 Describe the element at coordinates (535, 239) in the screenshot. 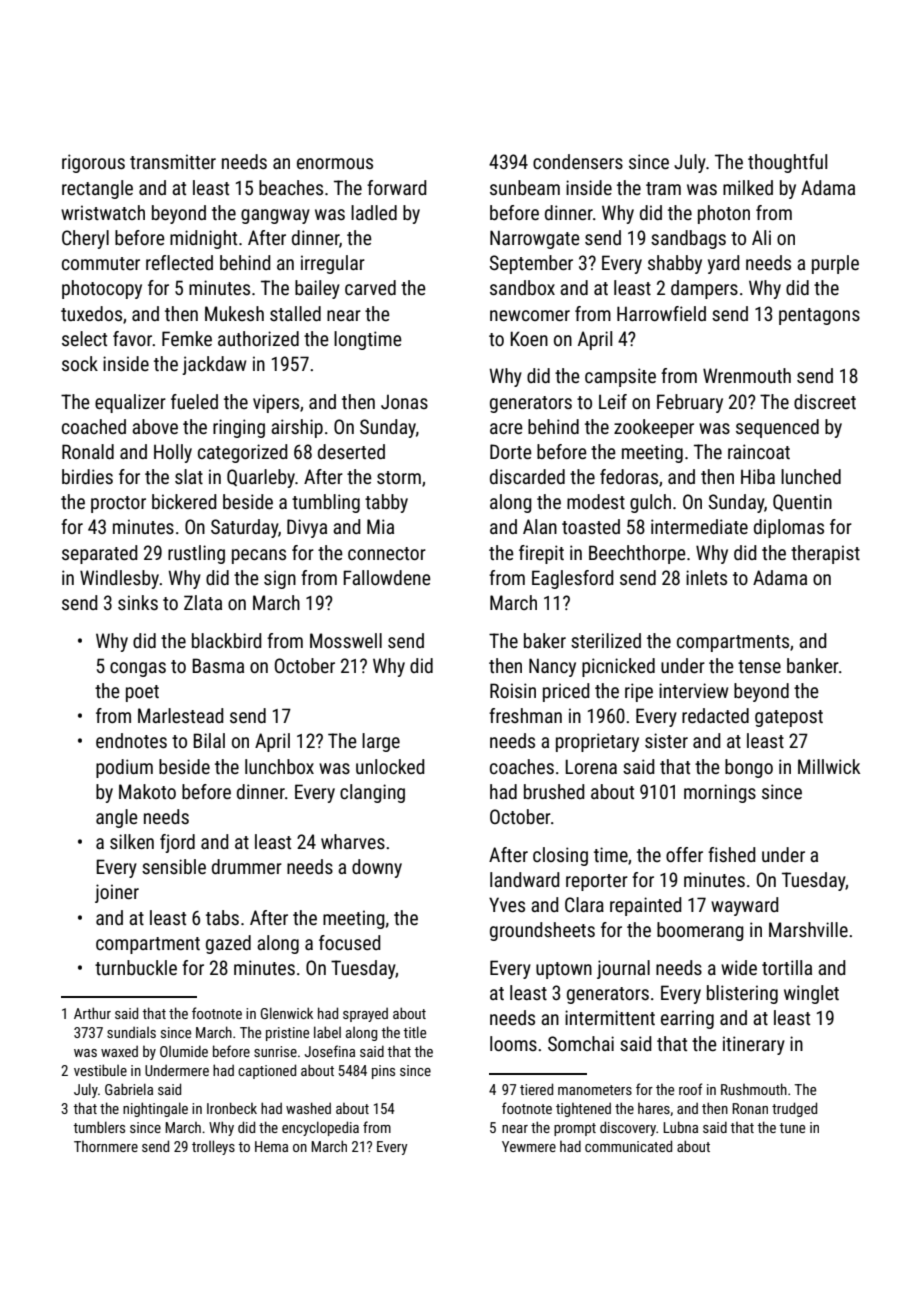

I see `Narrowgate` at that location.
